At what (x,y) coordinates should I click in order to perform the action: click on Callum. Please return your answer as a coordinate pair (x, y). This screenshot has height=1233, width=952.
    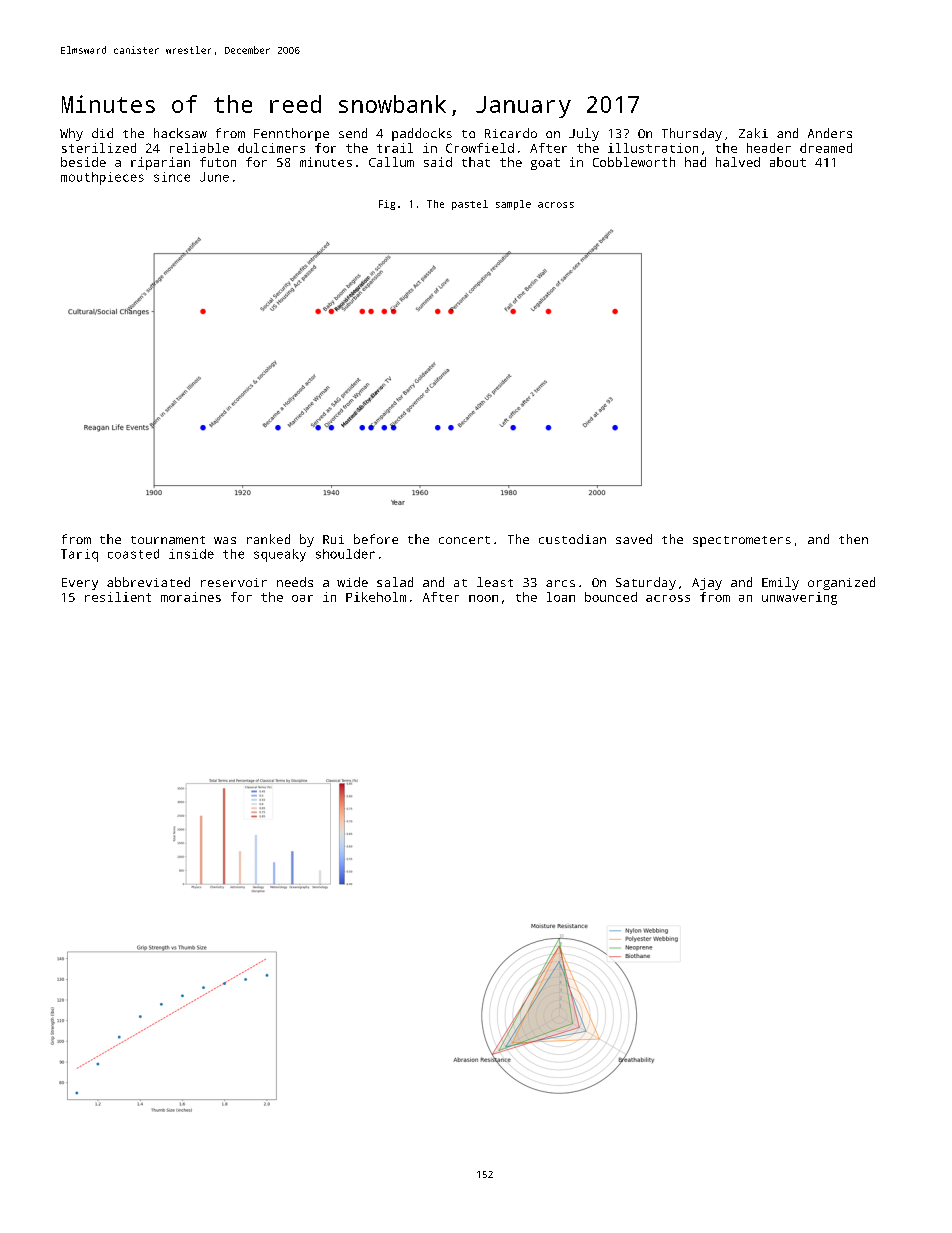
    Looking at the image, I should click on (391, 162).
